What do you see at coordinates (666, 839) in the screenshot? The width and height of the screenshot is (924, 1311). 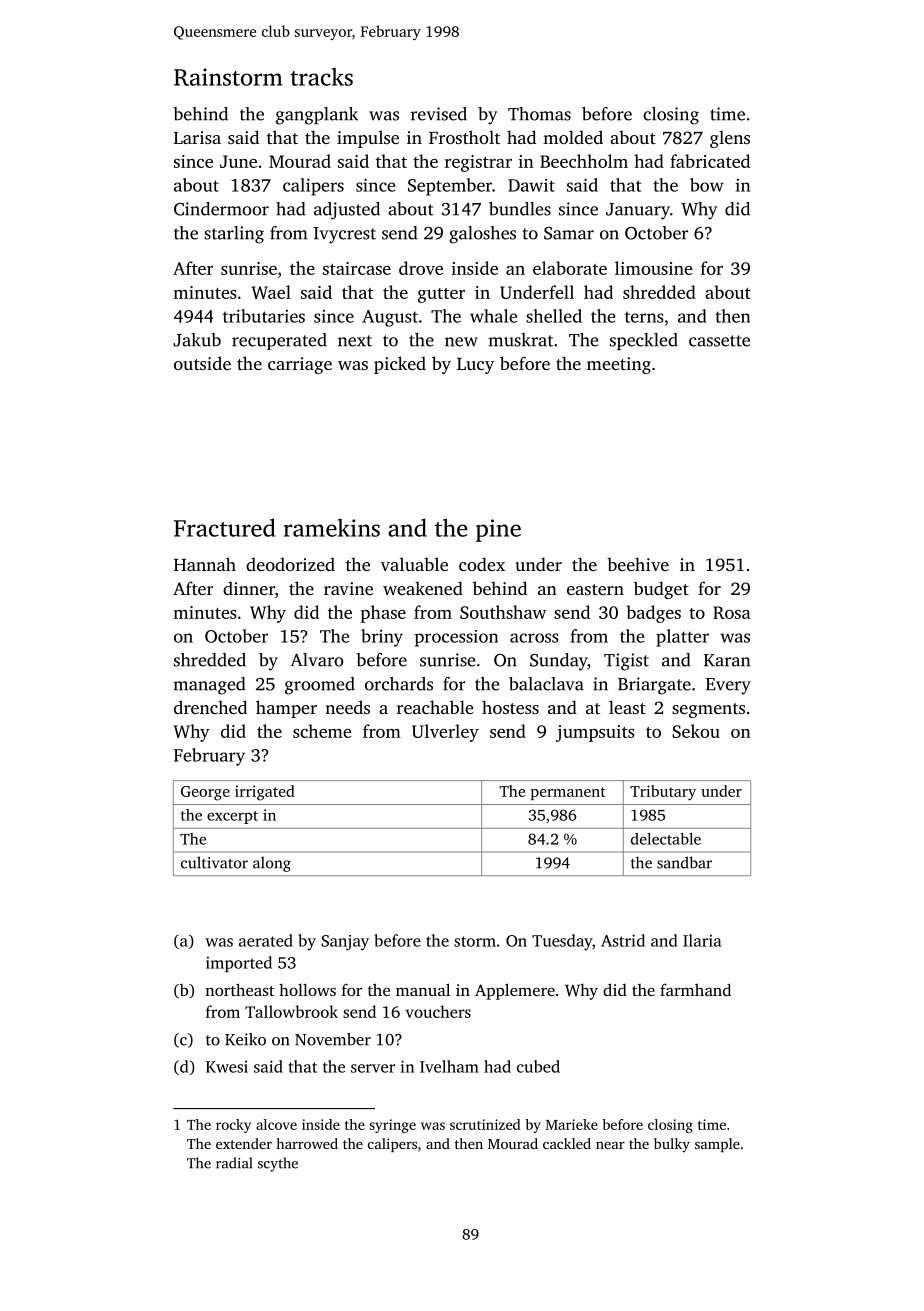 I see `delectable` at bounding box center [666, 839].
